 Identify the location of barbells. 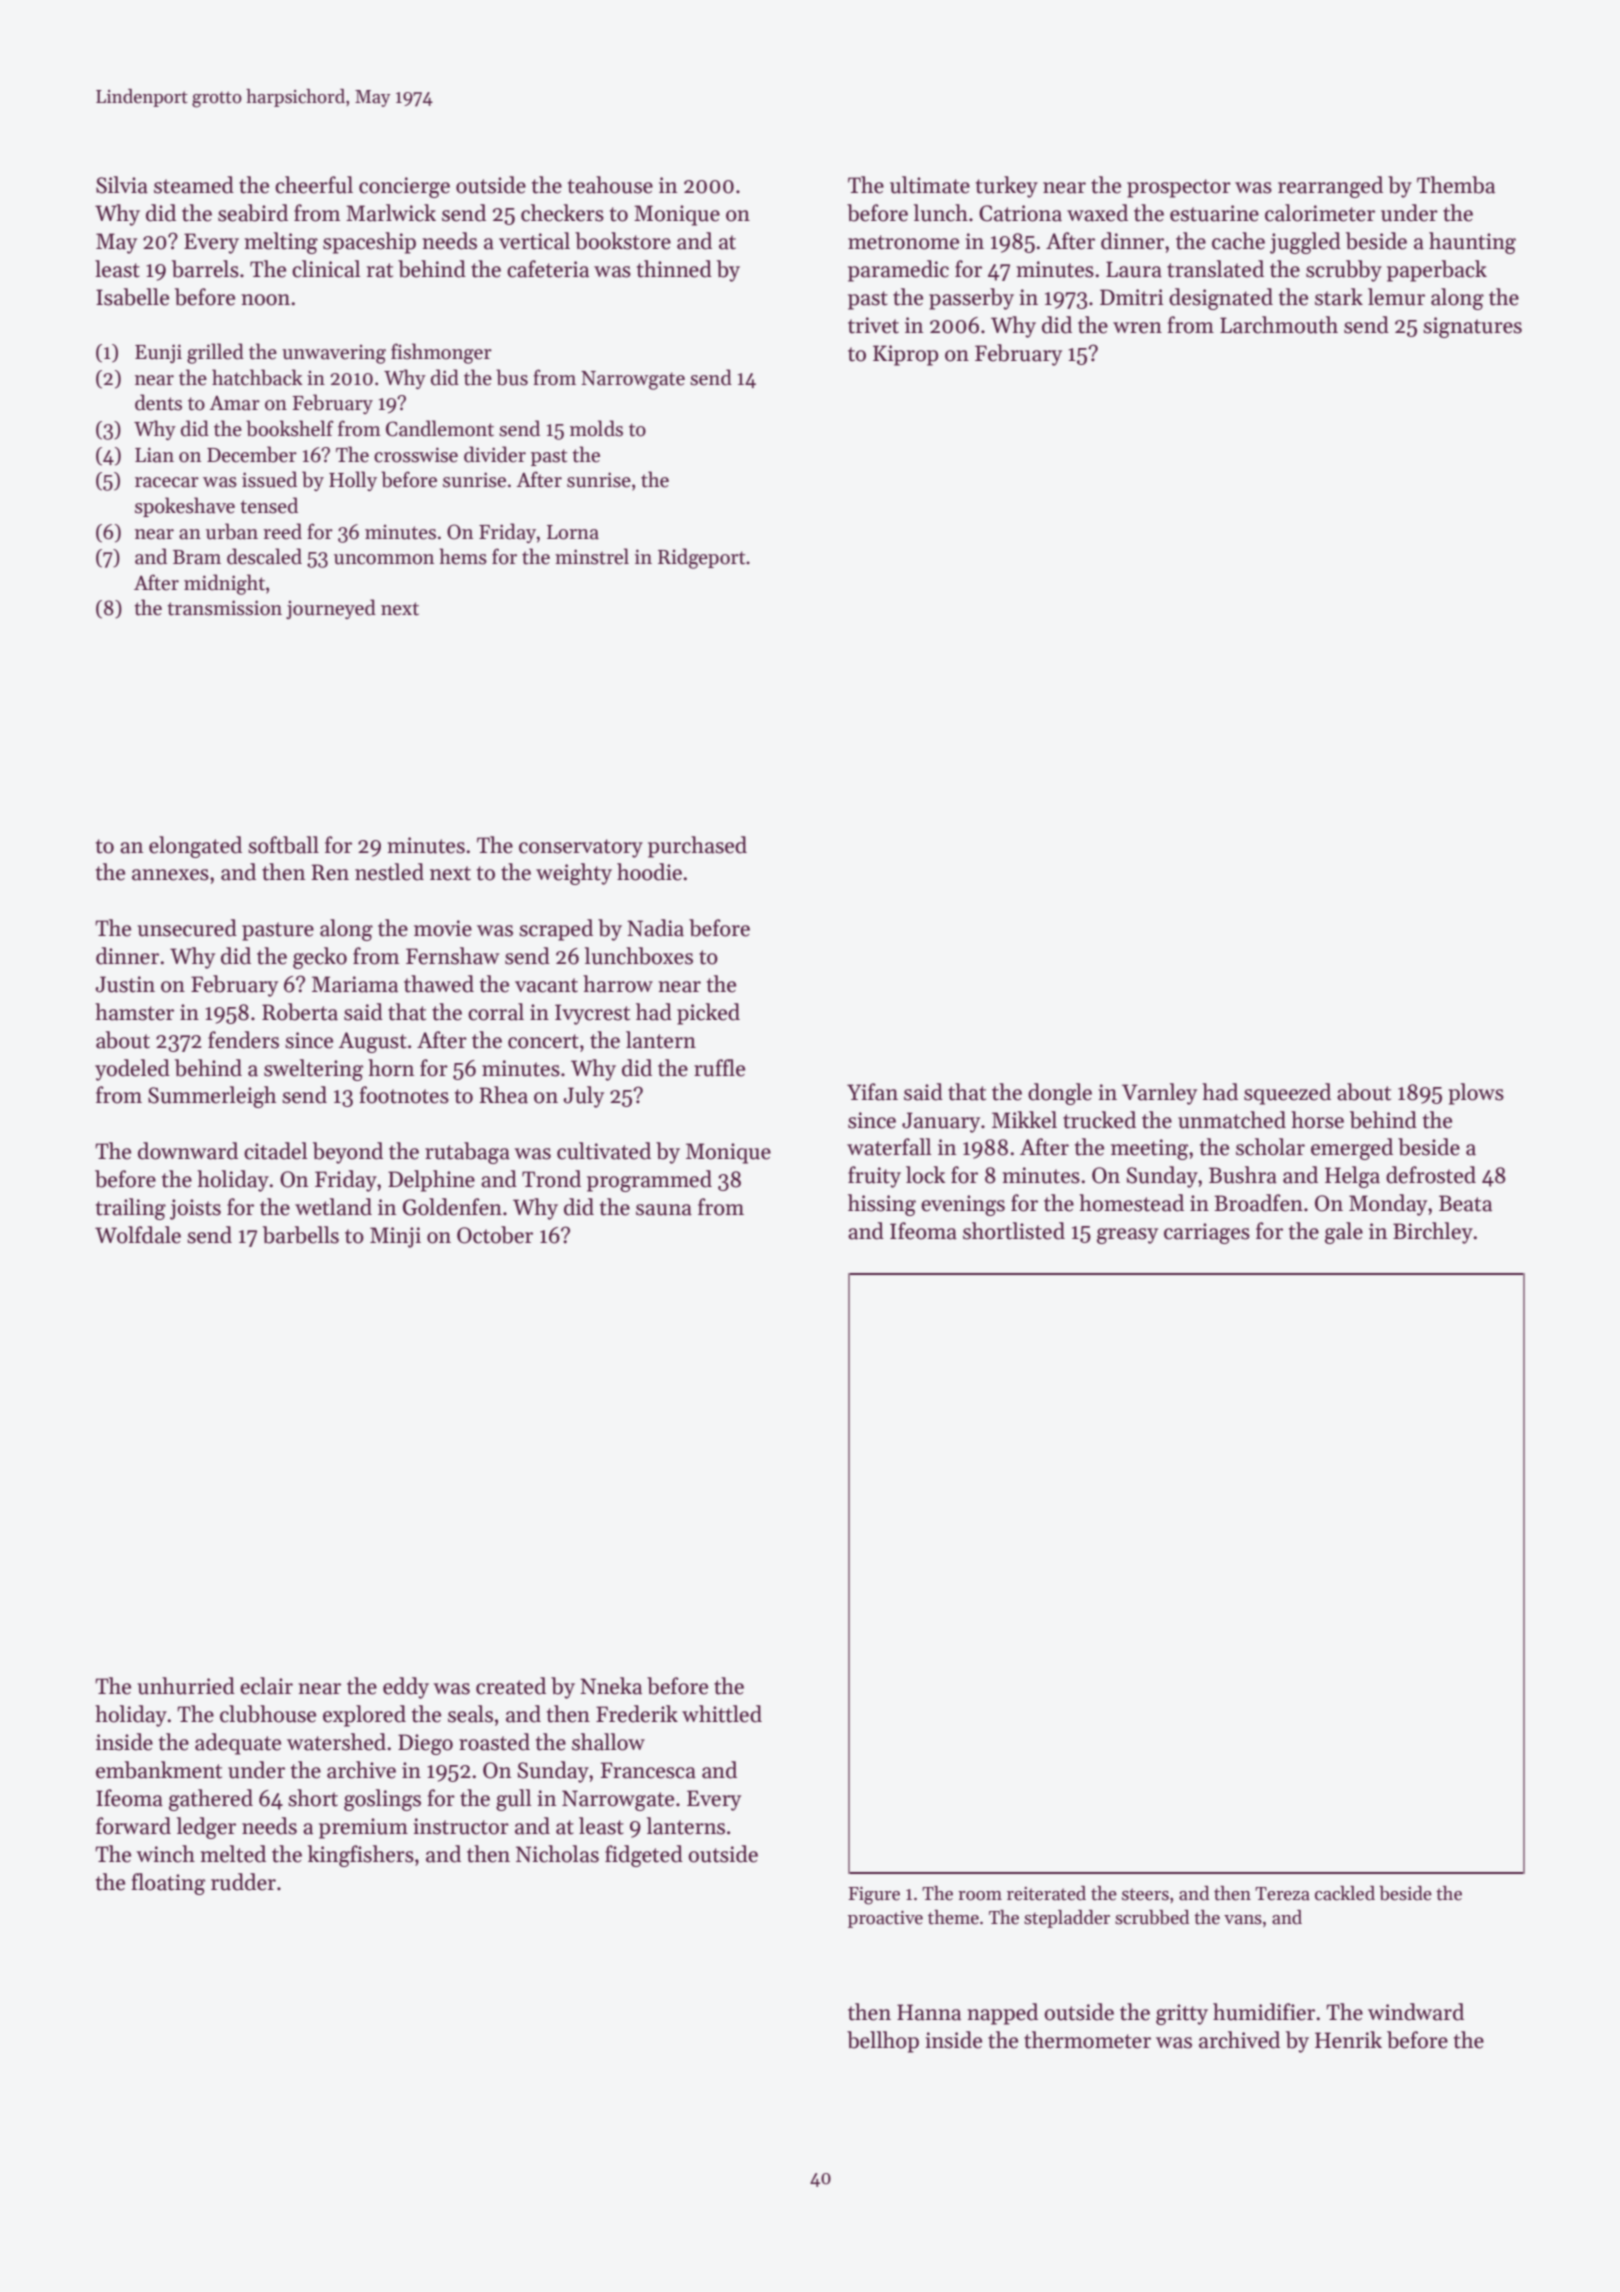
(301, 1235).
